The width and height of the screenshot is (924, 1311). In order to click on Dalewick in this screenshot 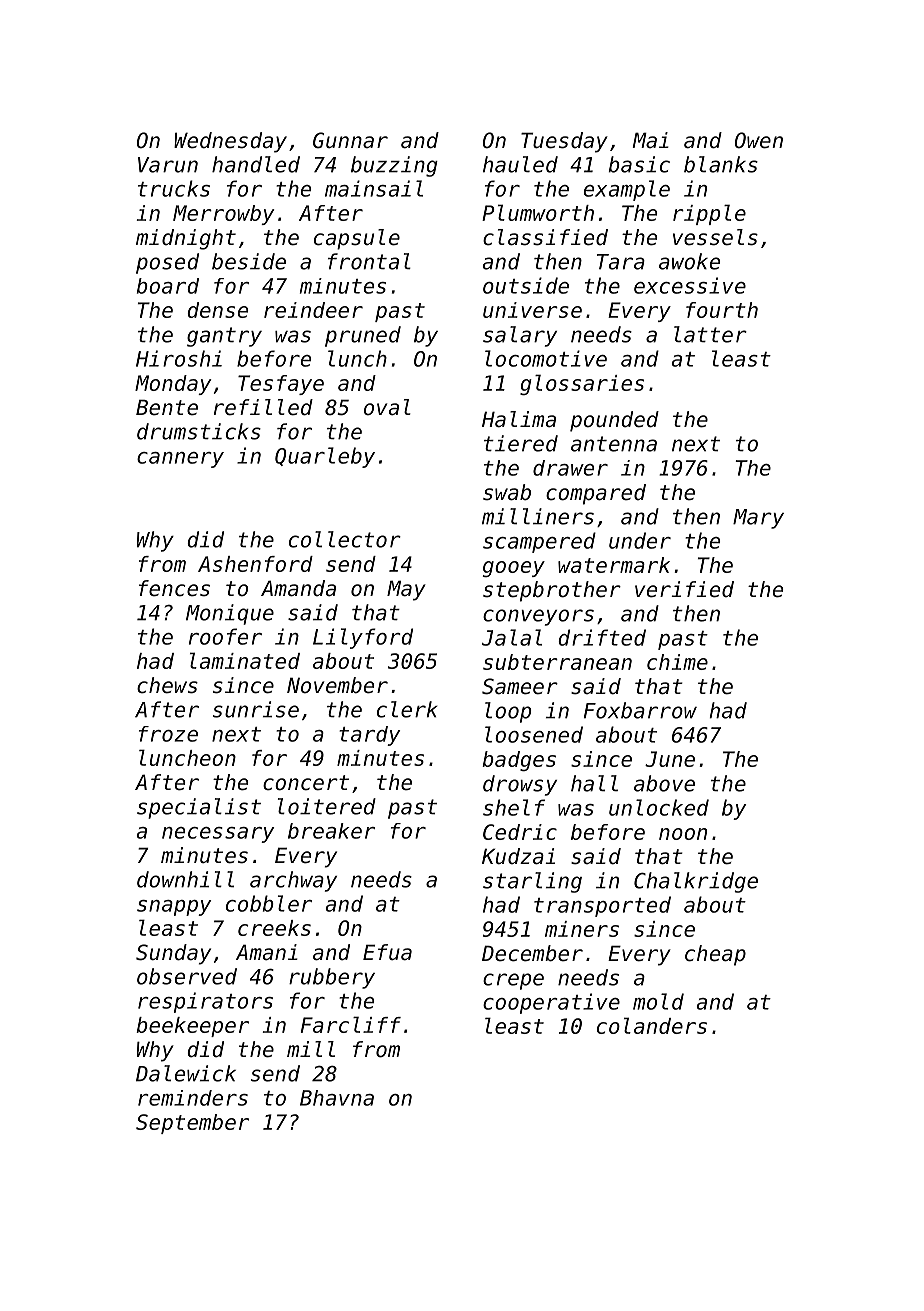, I will do `click(186, 1073)`.
